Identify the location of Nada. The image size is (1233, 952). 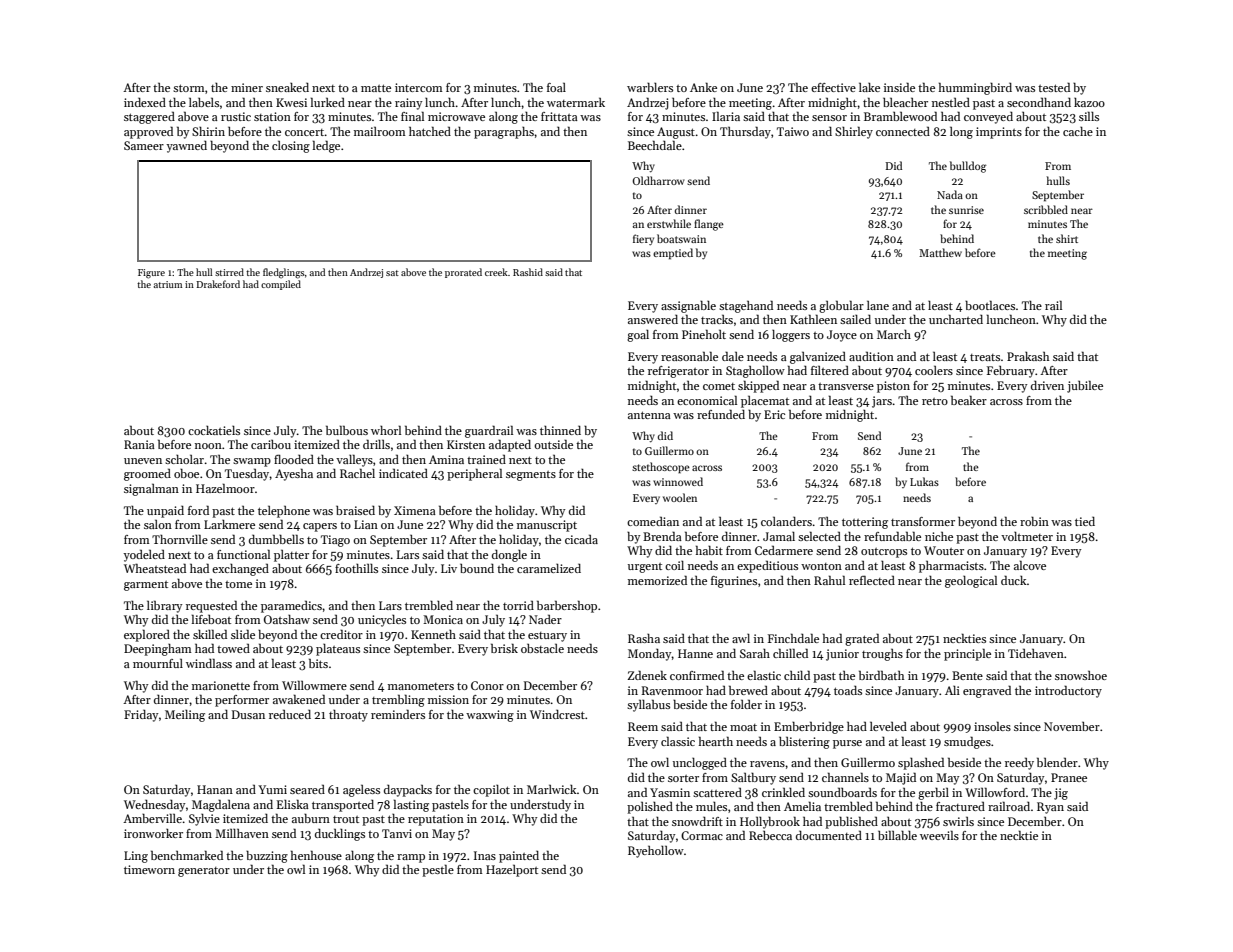
(950, 194).
